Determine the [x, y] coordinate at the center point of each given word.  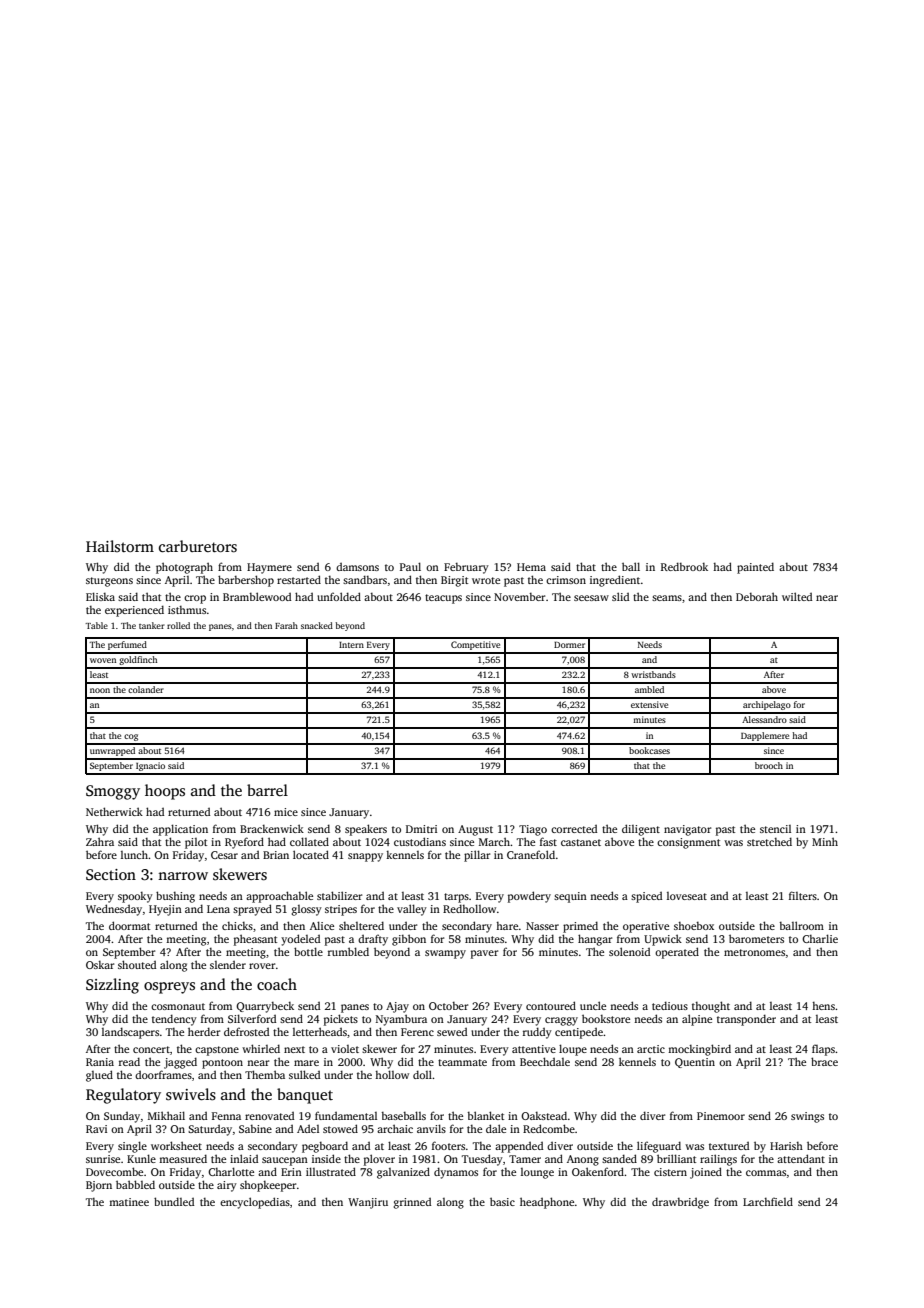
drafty [373, 940]
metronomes [754, 952]
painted [755, 568]
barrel [267, 790]
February [466, 568]
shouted [137, 964]
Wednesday [114, 910]
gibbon [409, 940]
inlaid [244, 1158]
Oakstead [544, 1115]
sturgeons [109, 582]
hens [823, 1006]
